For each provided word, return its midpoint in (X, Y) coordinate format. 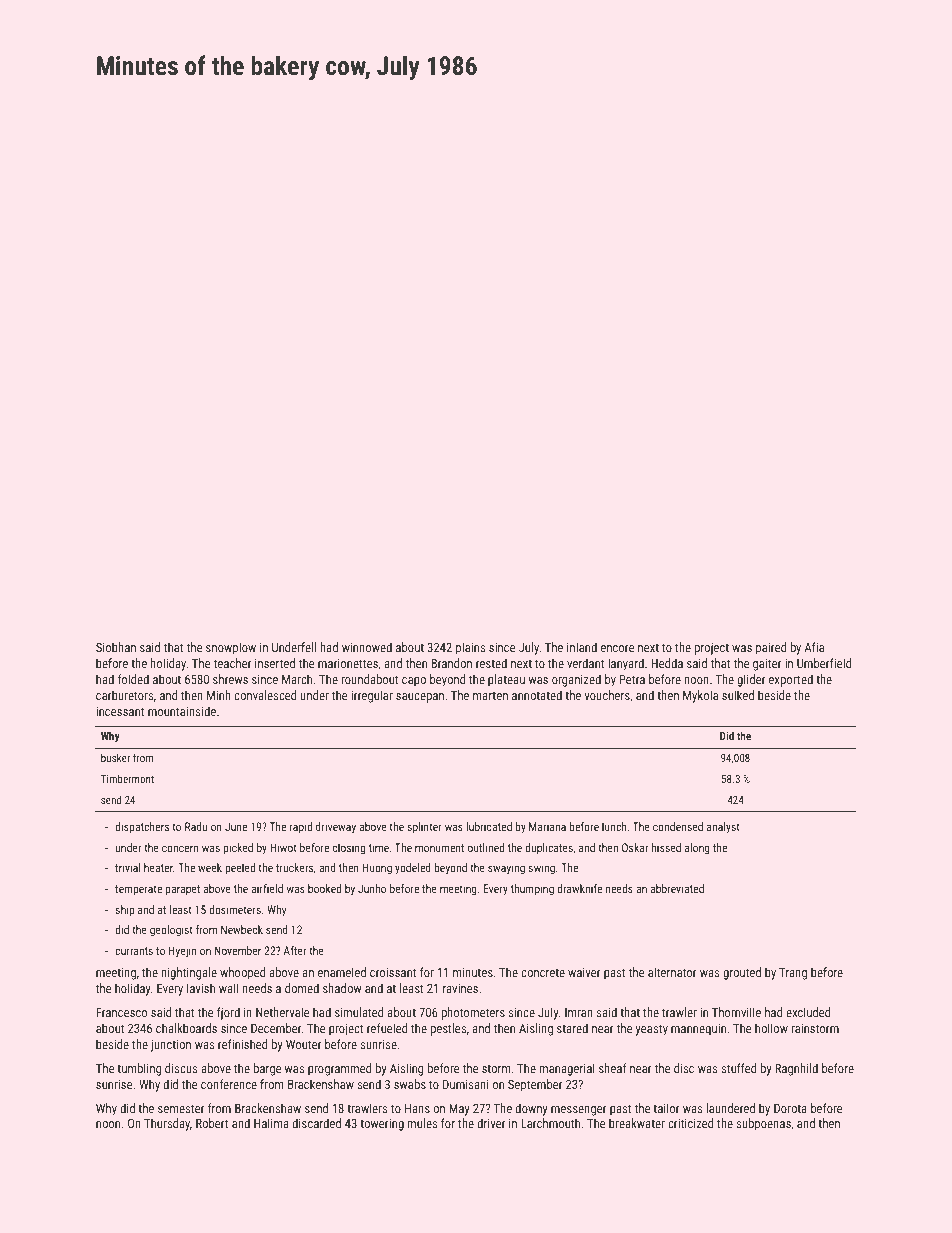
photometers (473, 1013)
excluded (808, 1012)
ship (125, 911)
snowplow (231, 648)
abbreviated (677, 888)
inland (582, 647)
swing (541, 869)
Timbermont (127, 778)
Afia (814, 647)
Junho (372, 888)
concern (180, 848)
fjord (228, 1013)
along (697, 849)
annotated (537, 695)
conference (229, 1084)
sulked (738, 695)
